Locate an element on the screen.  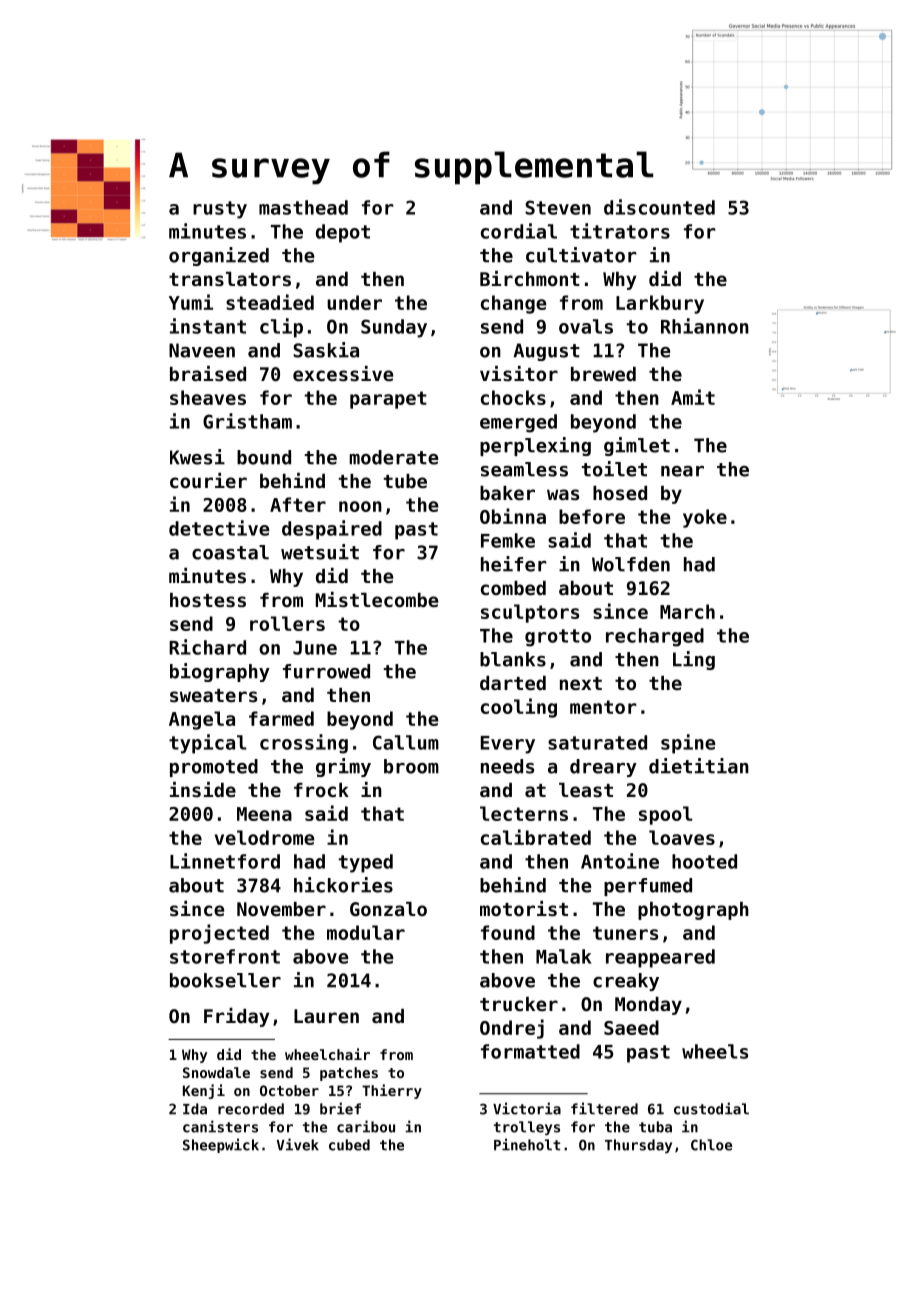
rollers is located at coordinates (287, 623).
